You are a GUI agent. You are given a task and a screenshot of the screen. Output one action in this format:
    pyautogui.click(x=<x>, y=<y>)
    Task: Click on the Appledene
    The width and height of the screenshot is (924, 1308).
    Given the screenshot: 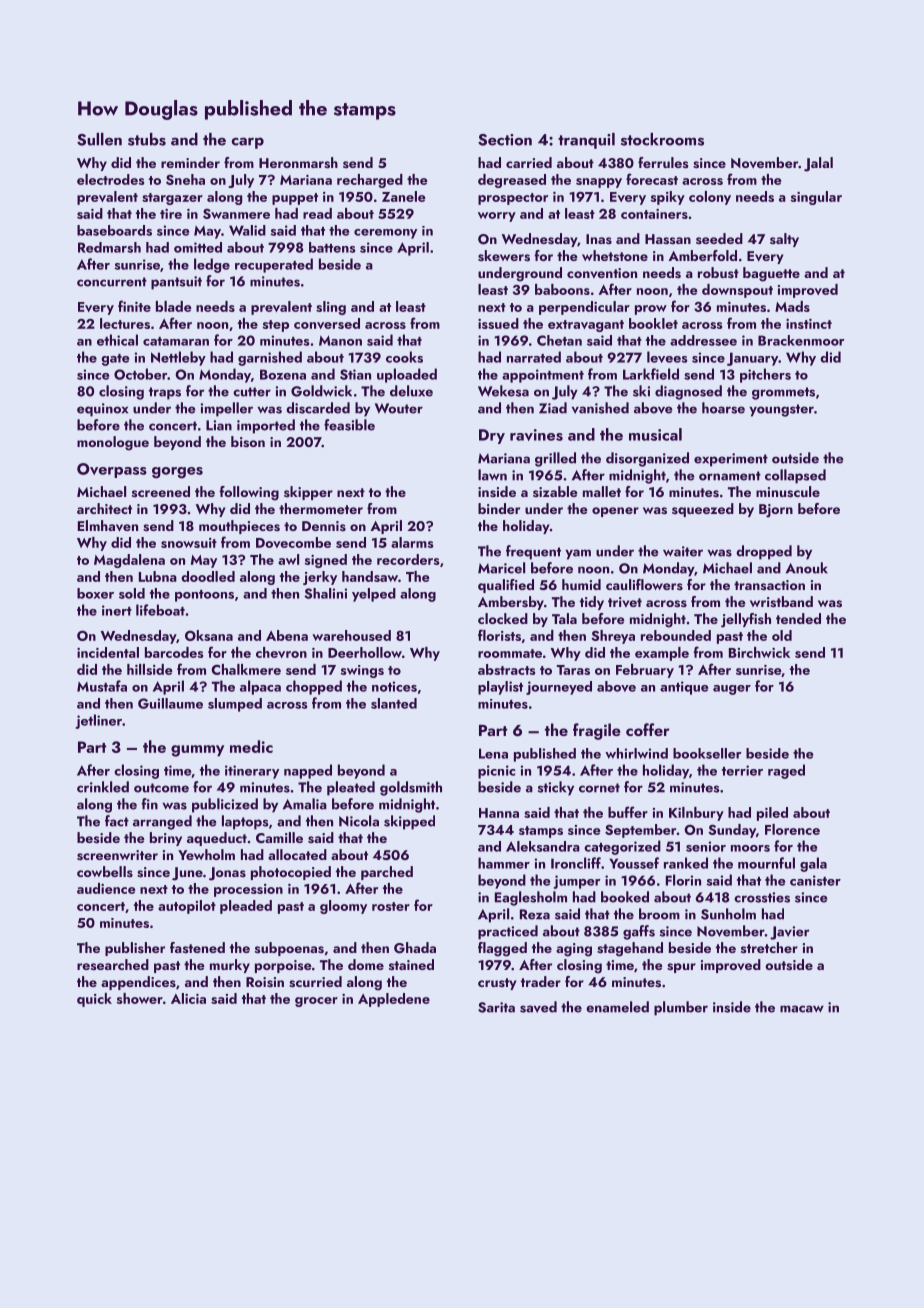 What is the action you would take?
    pyautogui.click(x=394, y=1000)
